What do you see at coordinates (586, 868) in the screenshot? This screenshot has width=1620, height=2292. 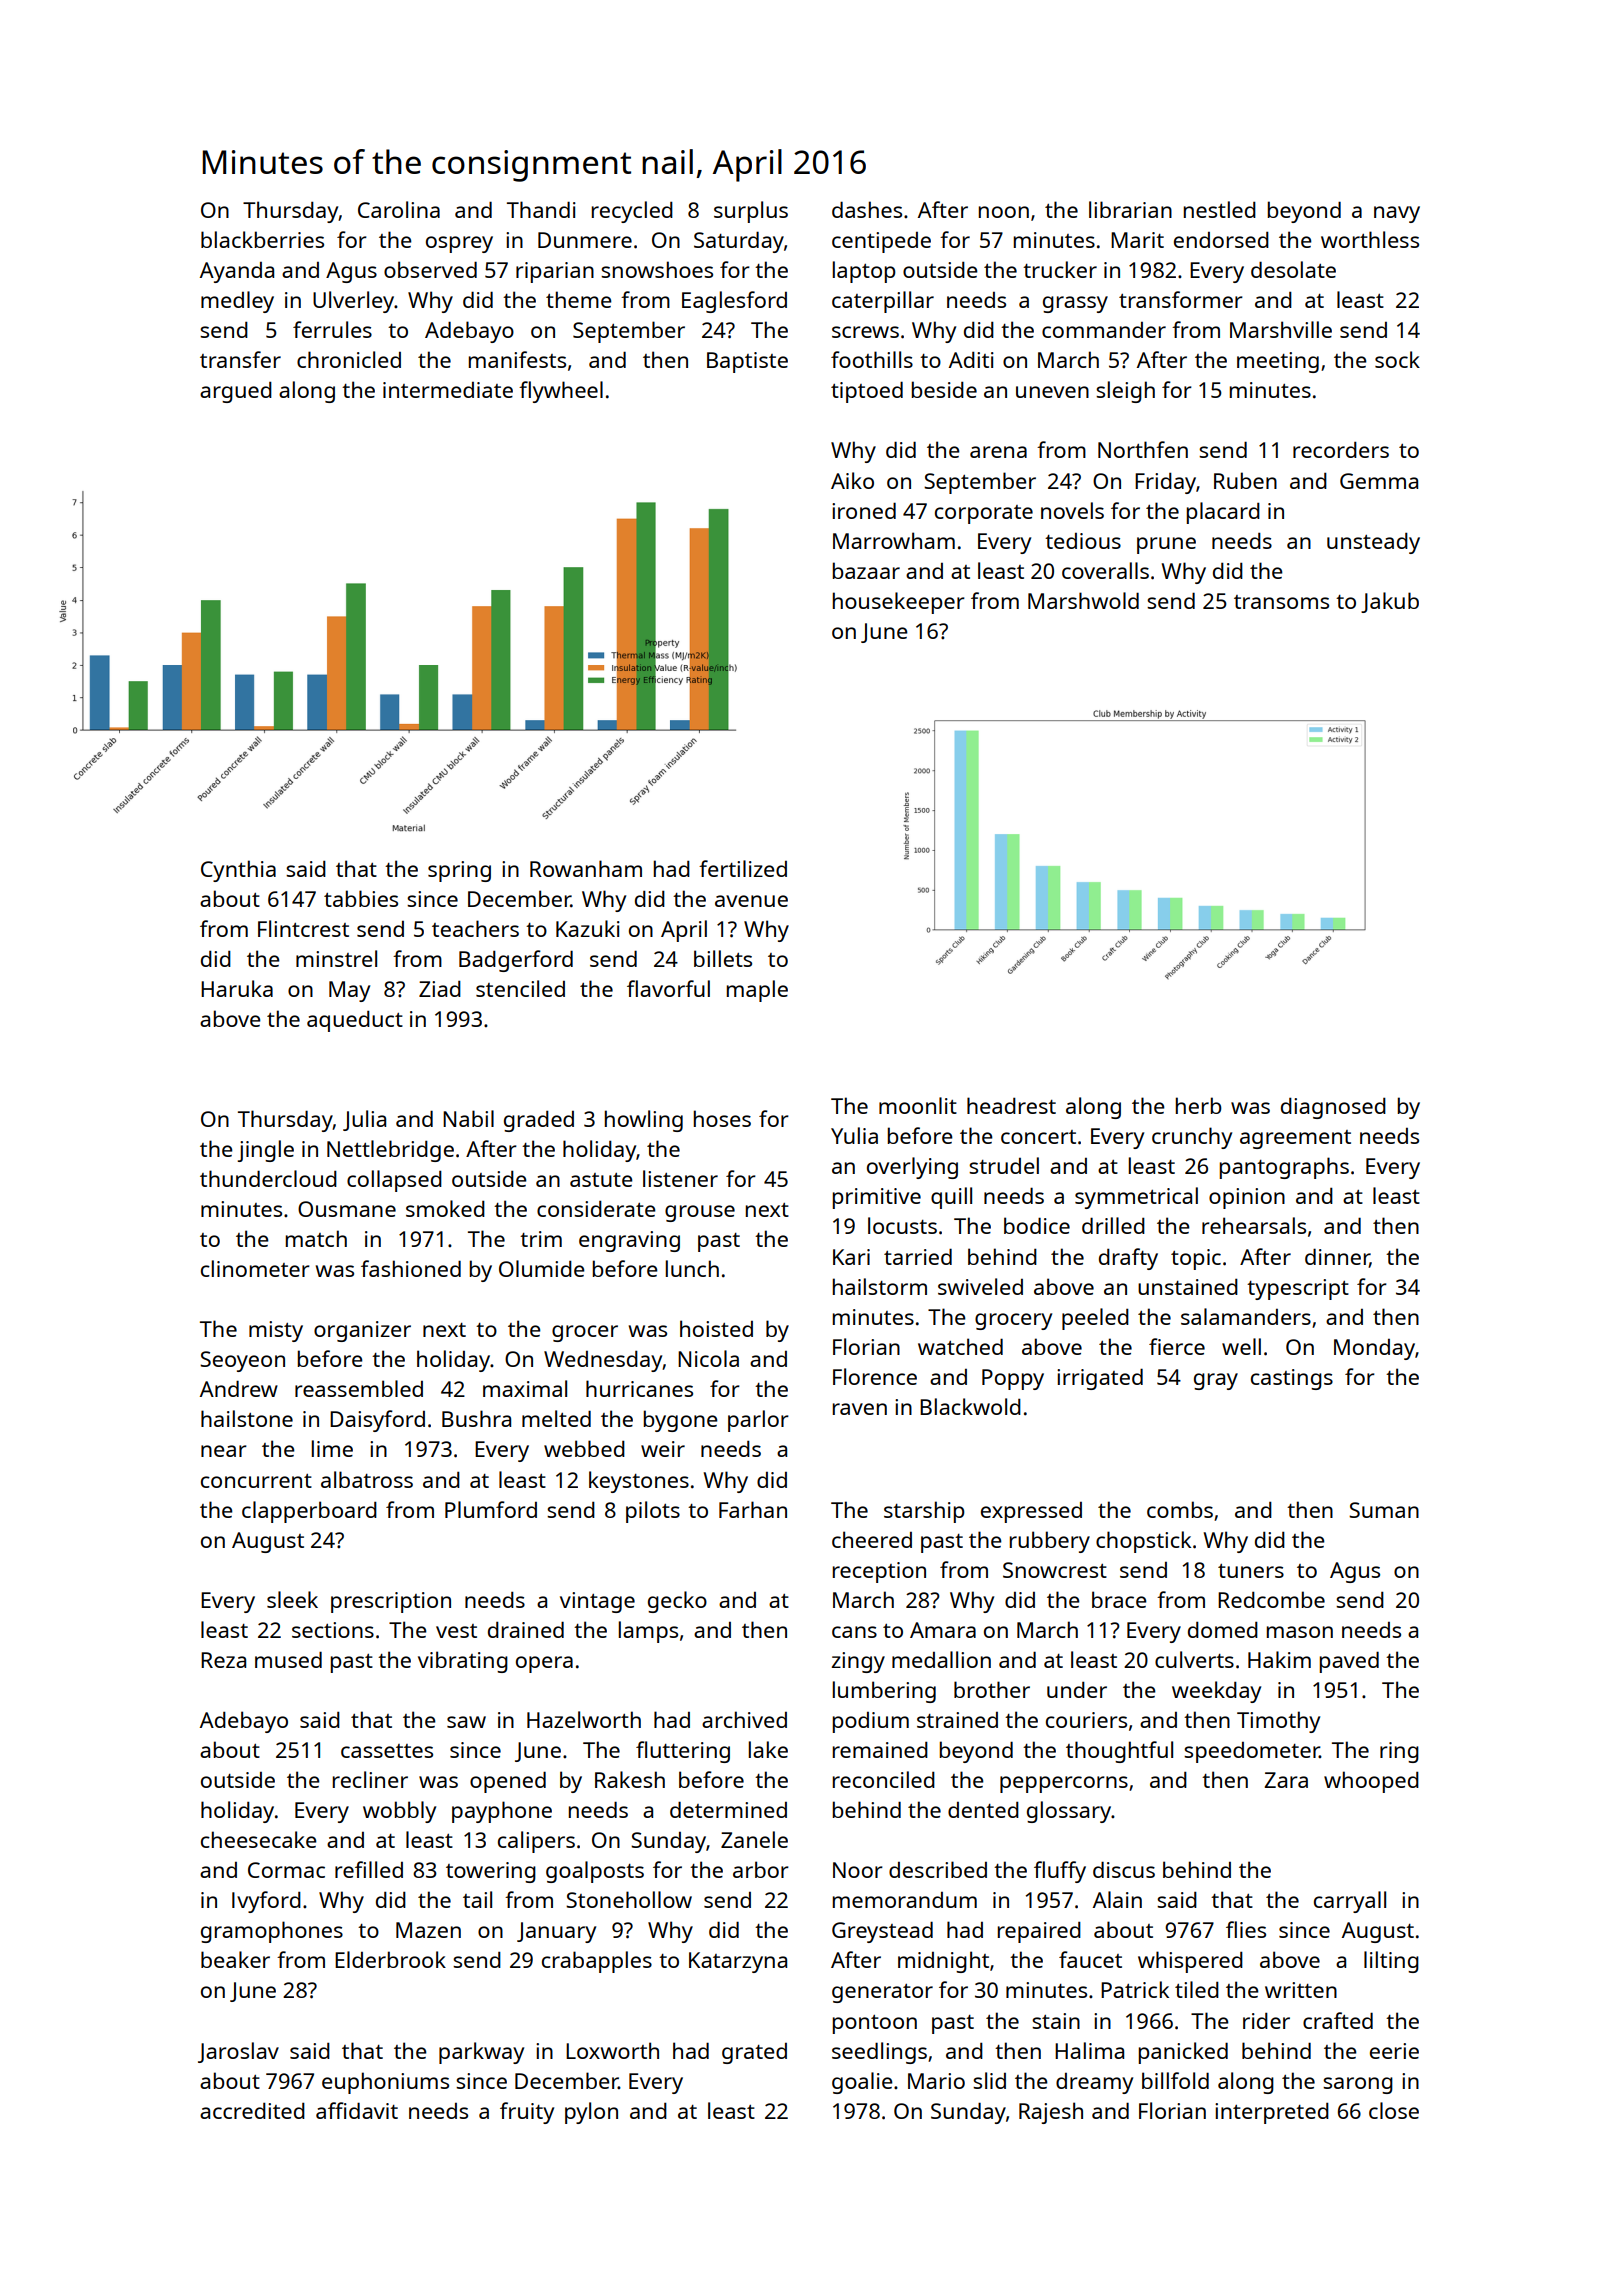 I see `Rowanham` at bounding box center [586, 868].
